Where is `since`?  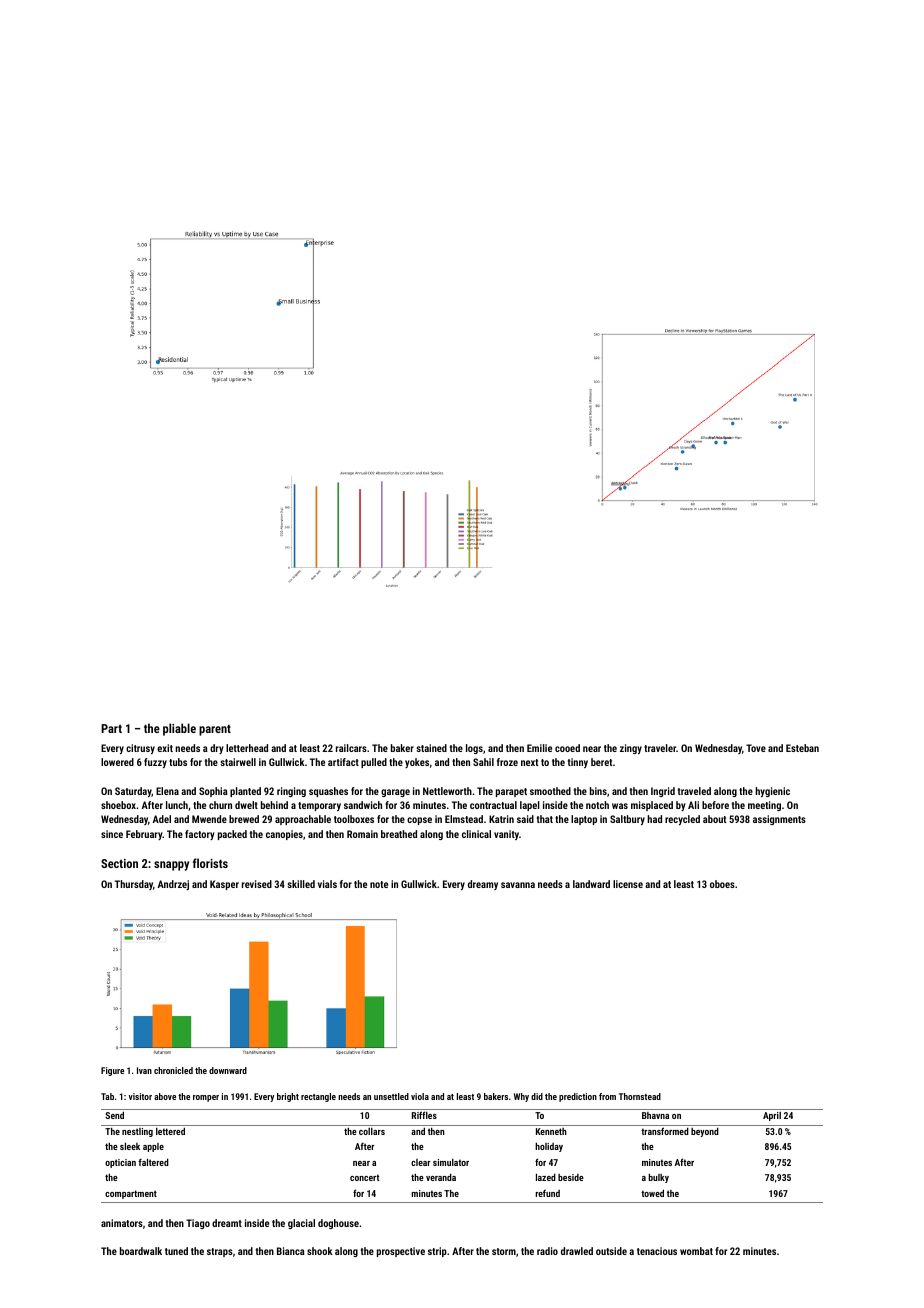 since is located at coordinates (112, 834).
